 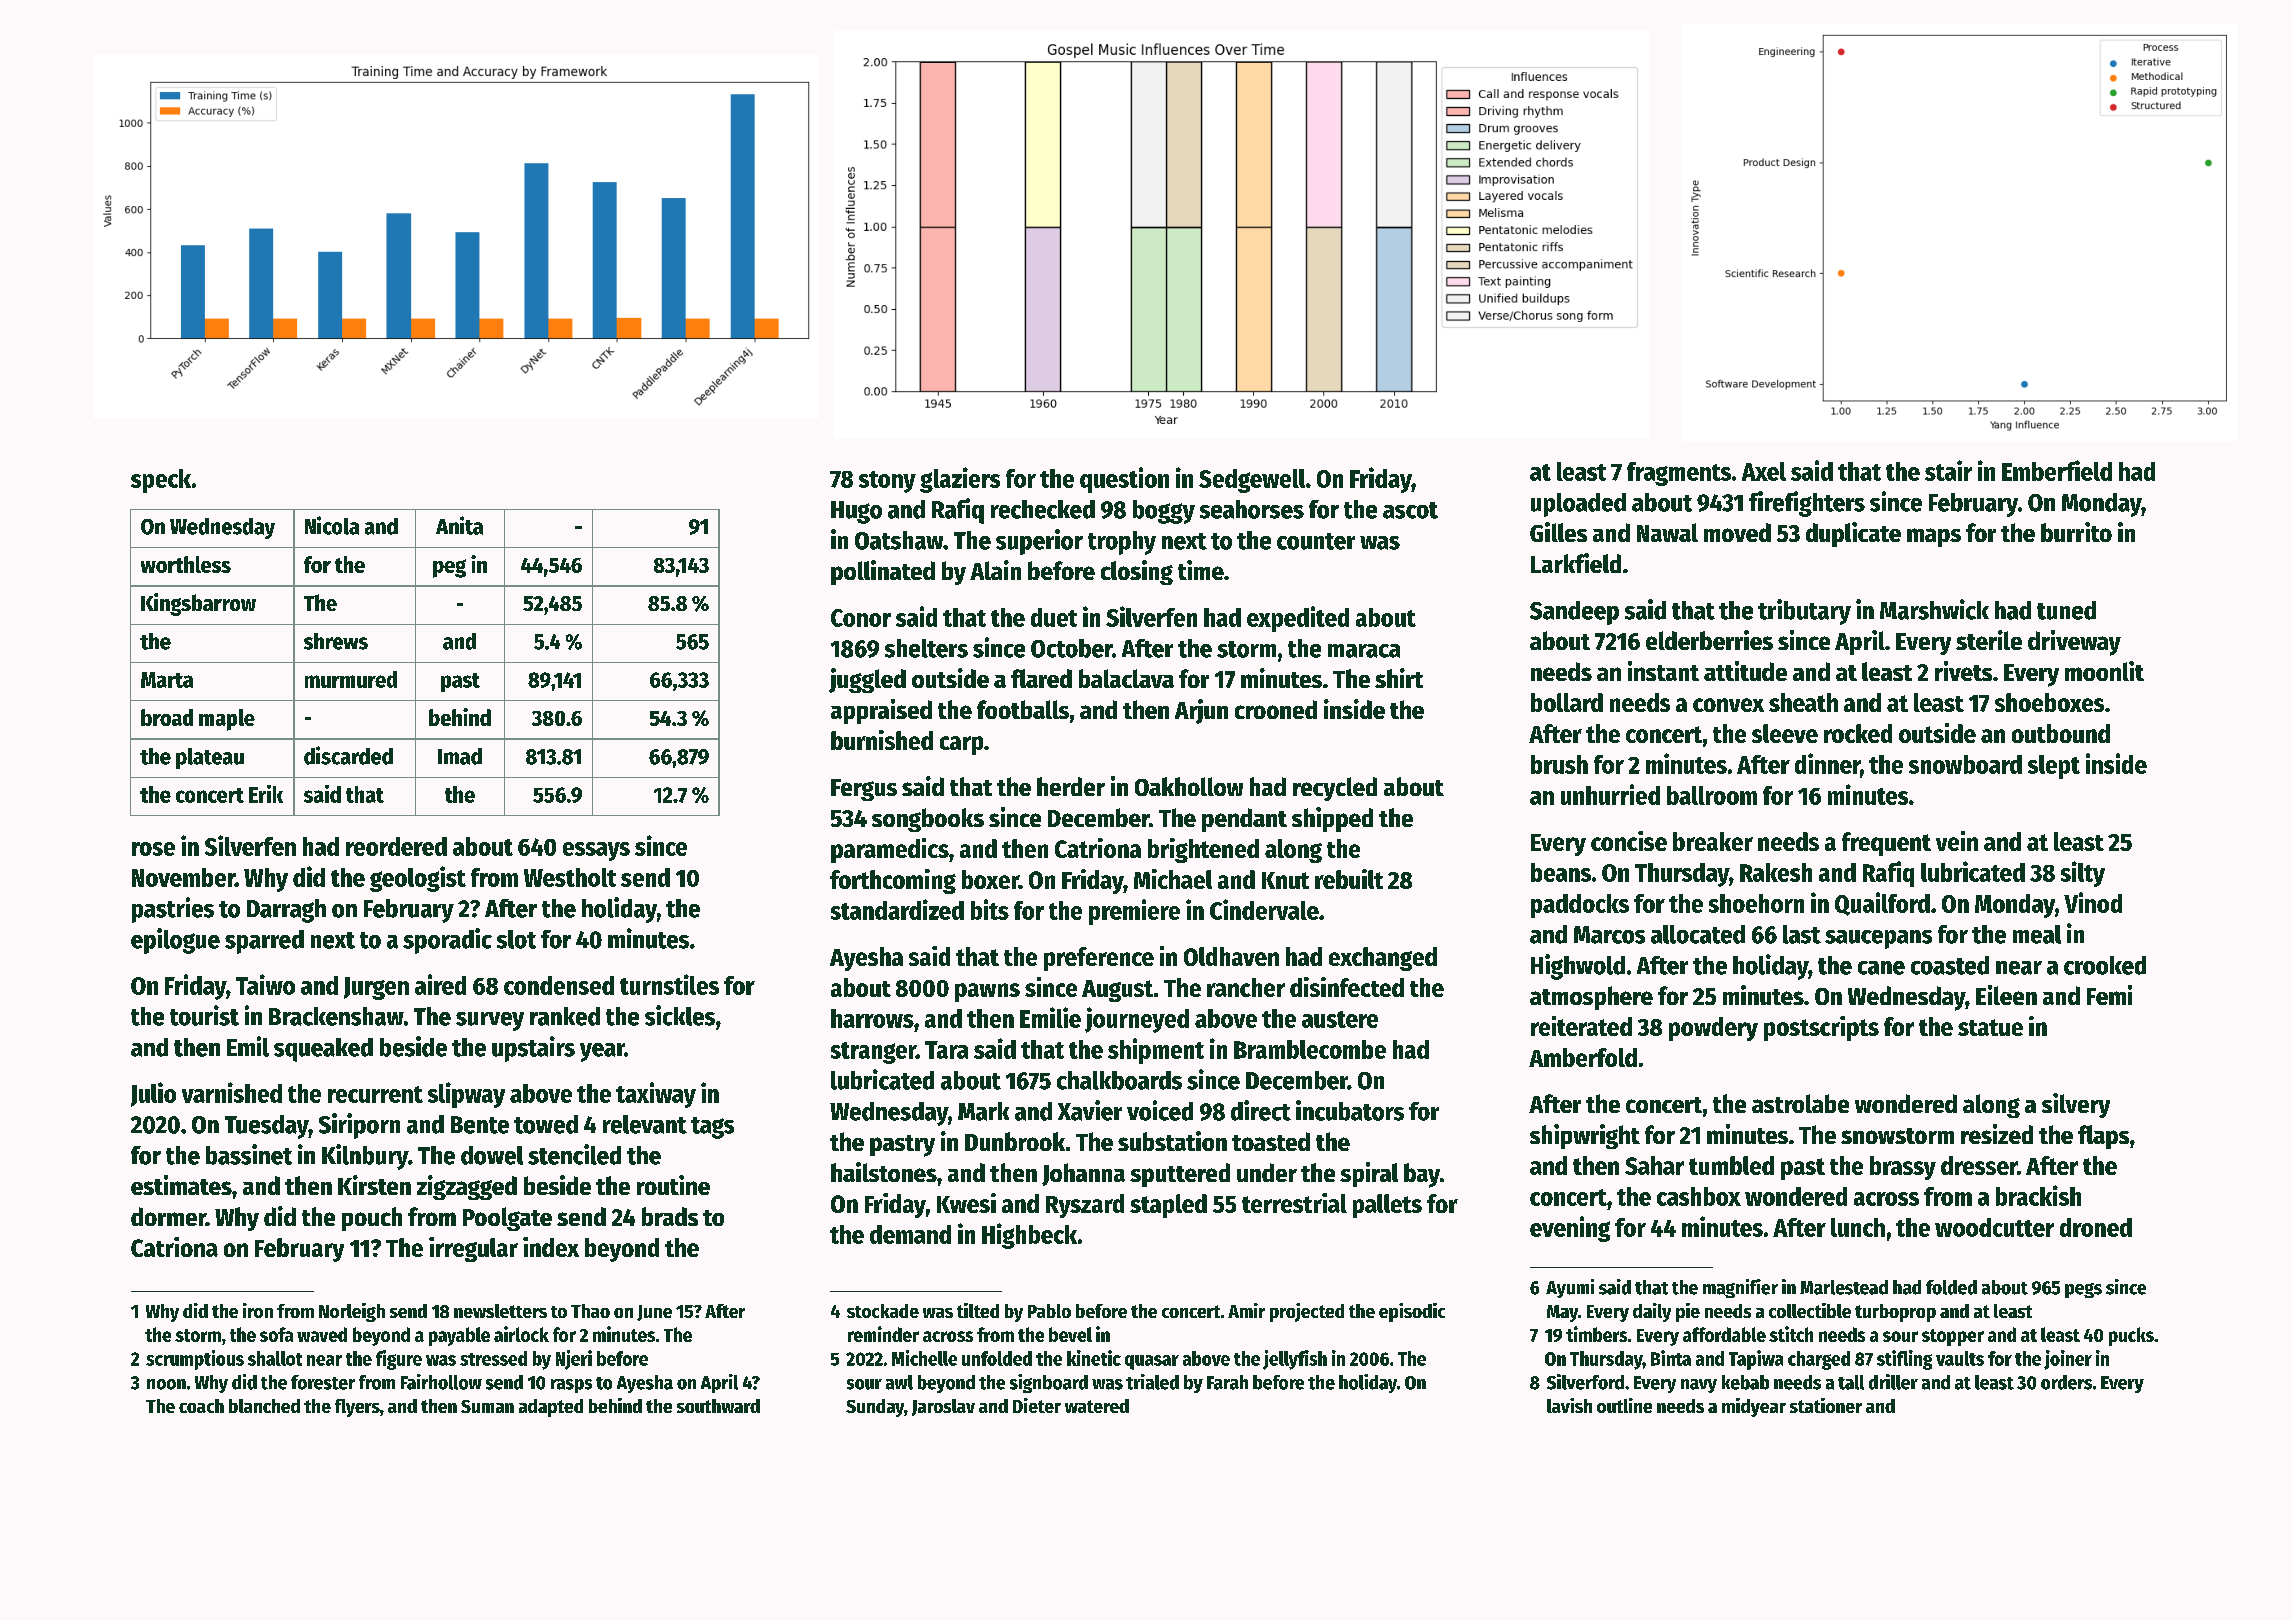 I want to click on irregular, so click(x=473, y=1249).
